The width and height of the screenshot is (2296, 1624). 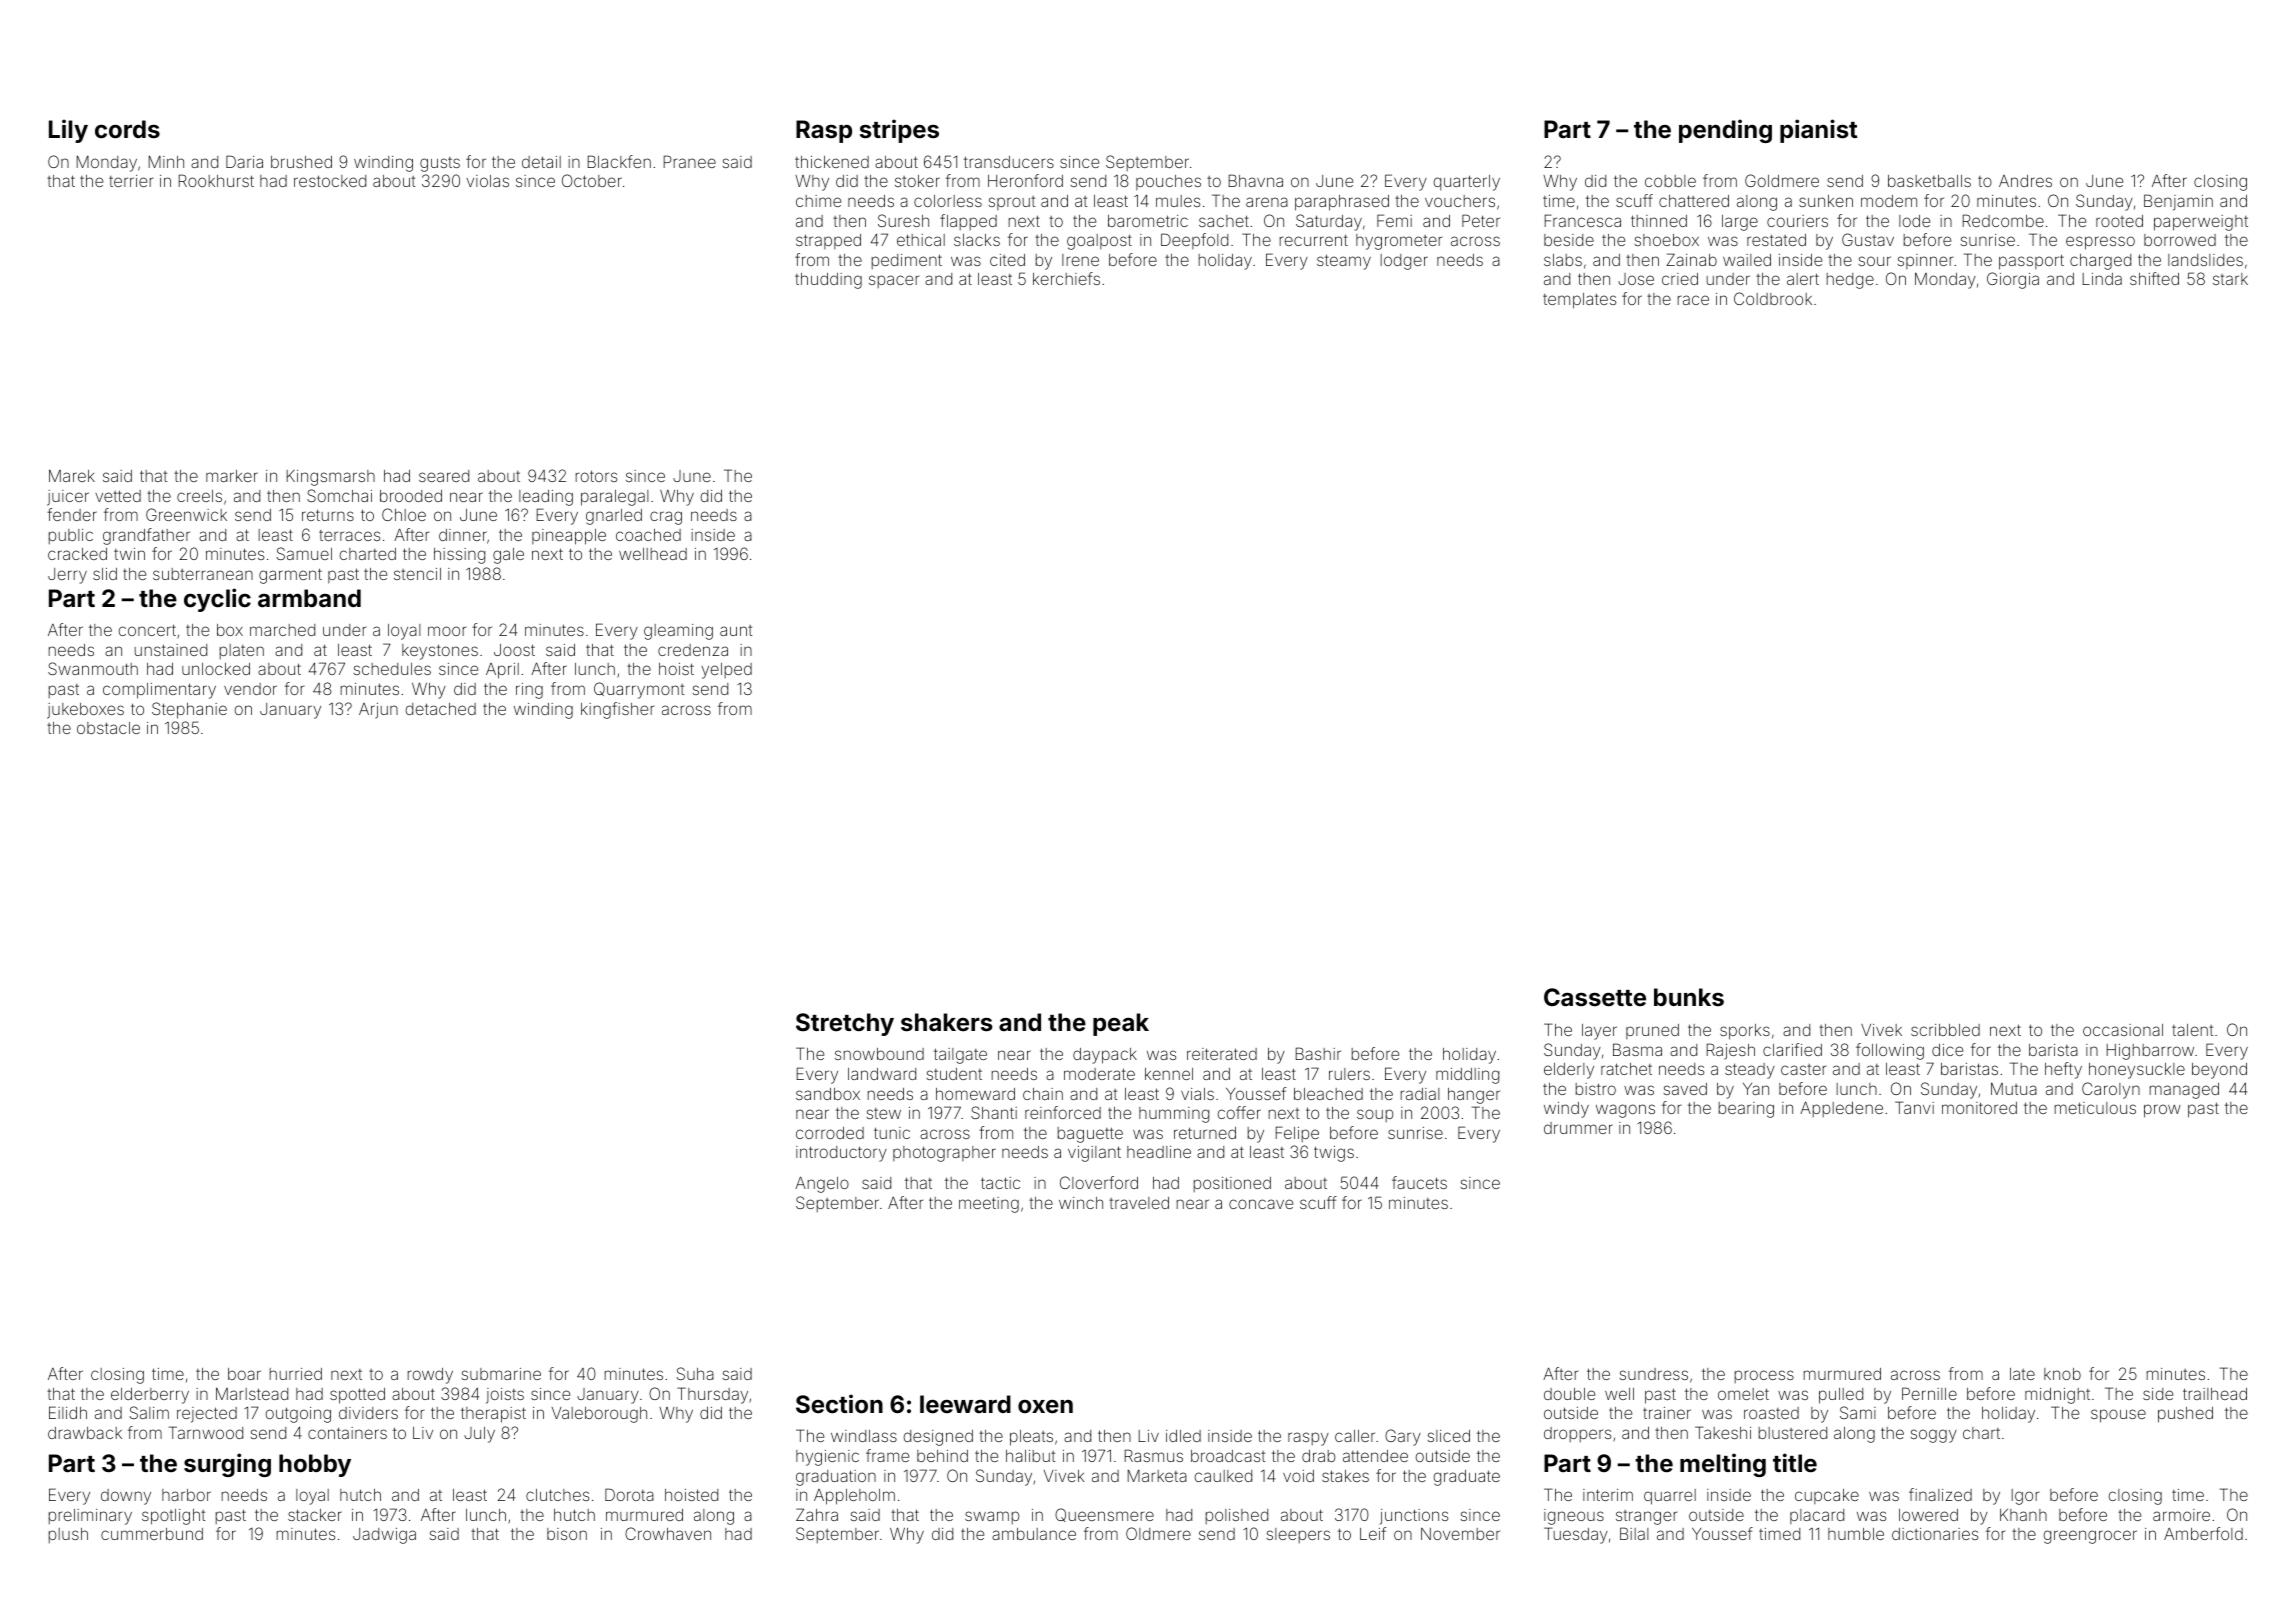 What do you see at coordinates (1670, 181) in the screenshot?
I see `cobble` at bounding box center [1670, 181].
